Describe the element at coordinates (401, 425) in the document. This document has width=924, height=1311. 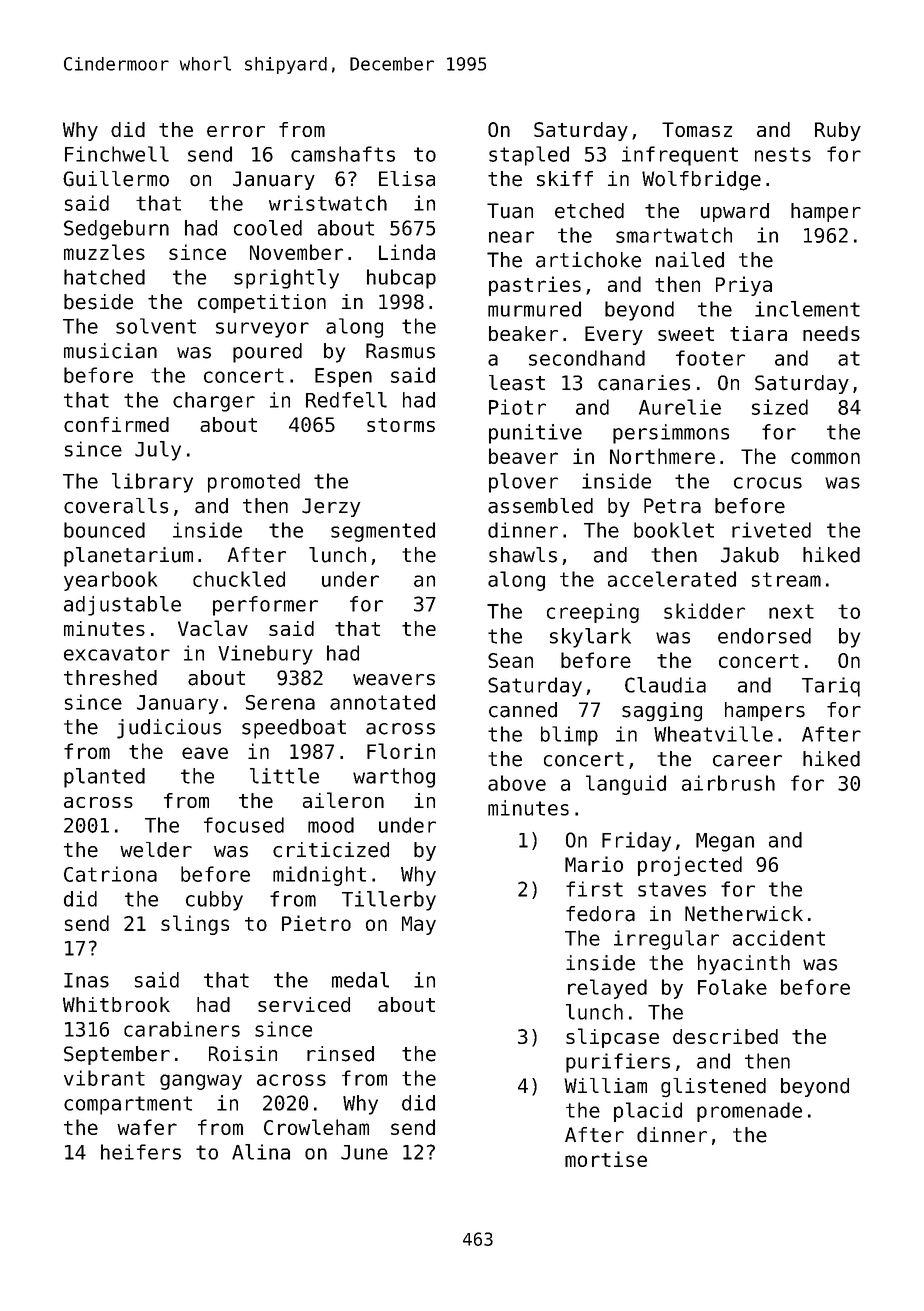
I see `storms` at that location.
